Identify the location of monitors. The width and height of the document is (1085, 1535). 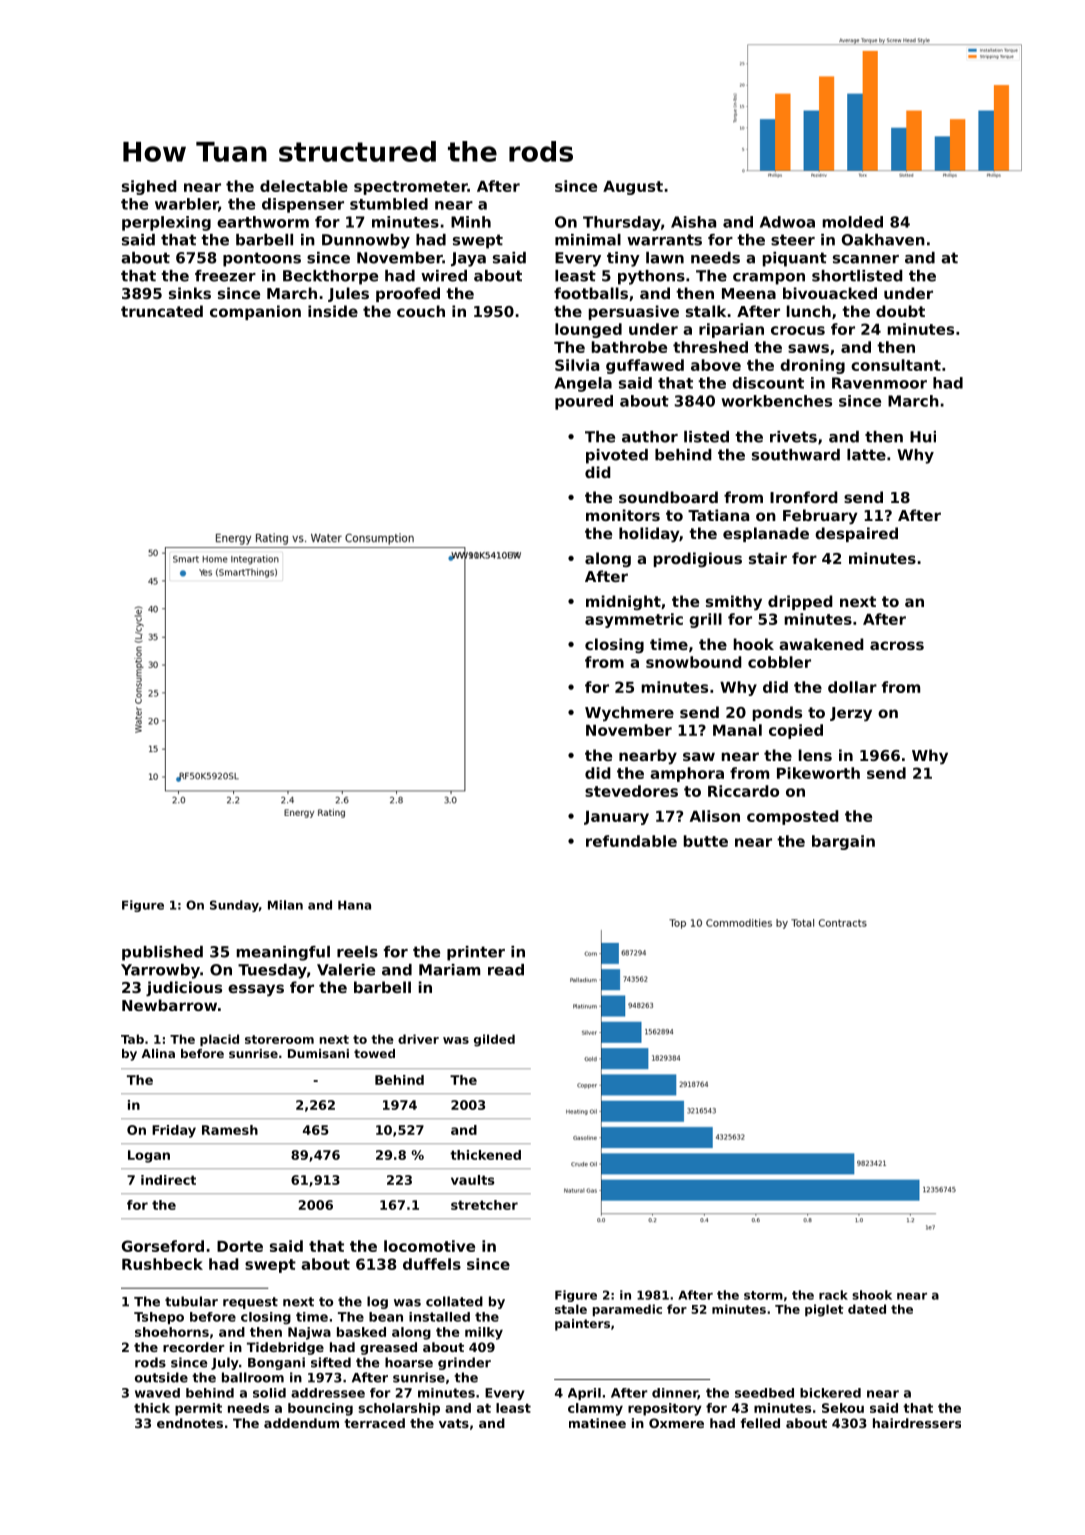
(623, 515).
